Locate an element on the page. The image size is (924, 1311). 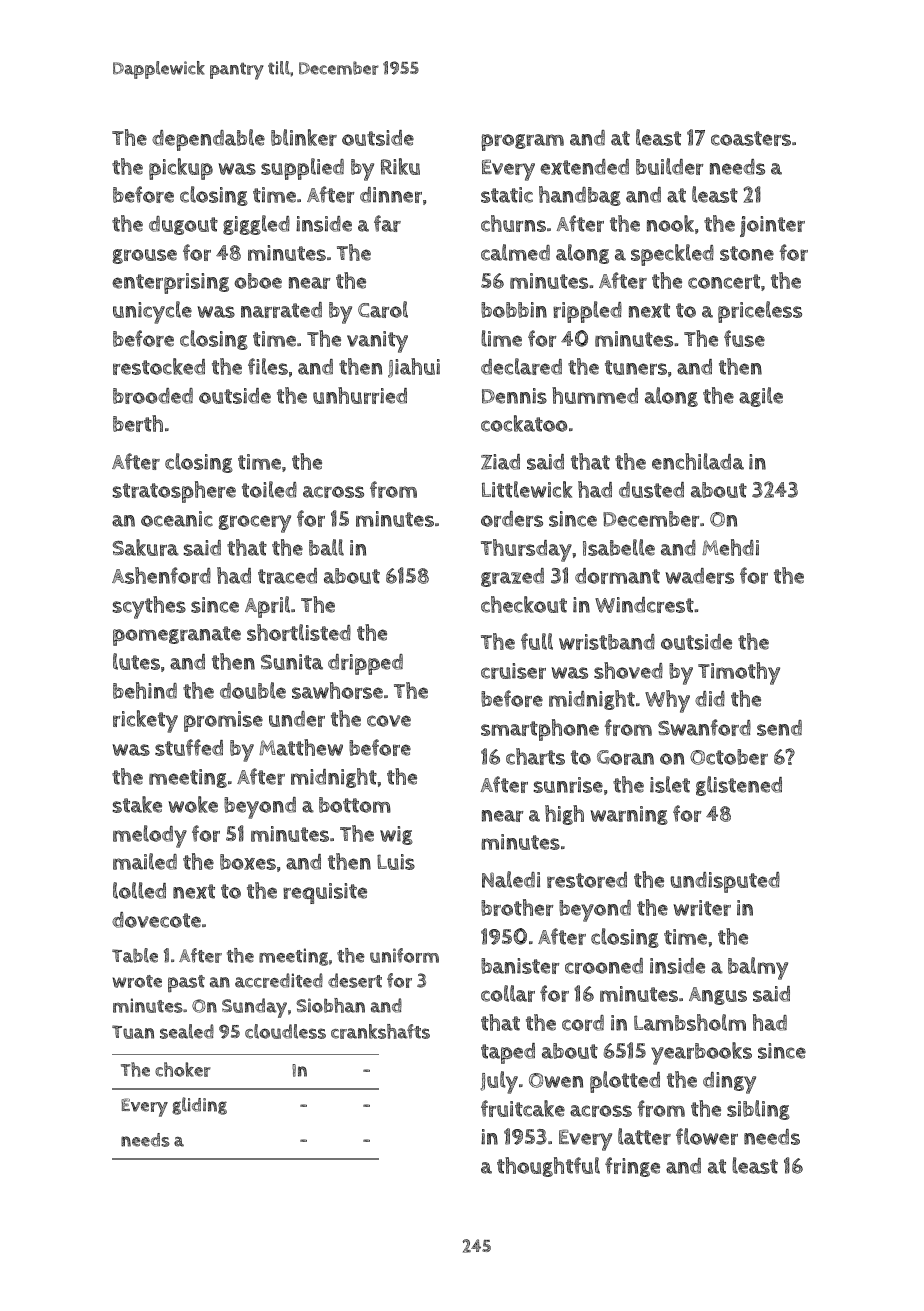
cove is located at coordinates (389, 721).
